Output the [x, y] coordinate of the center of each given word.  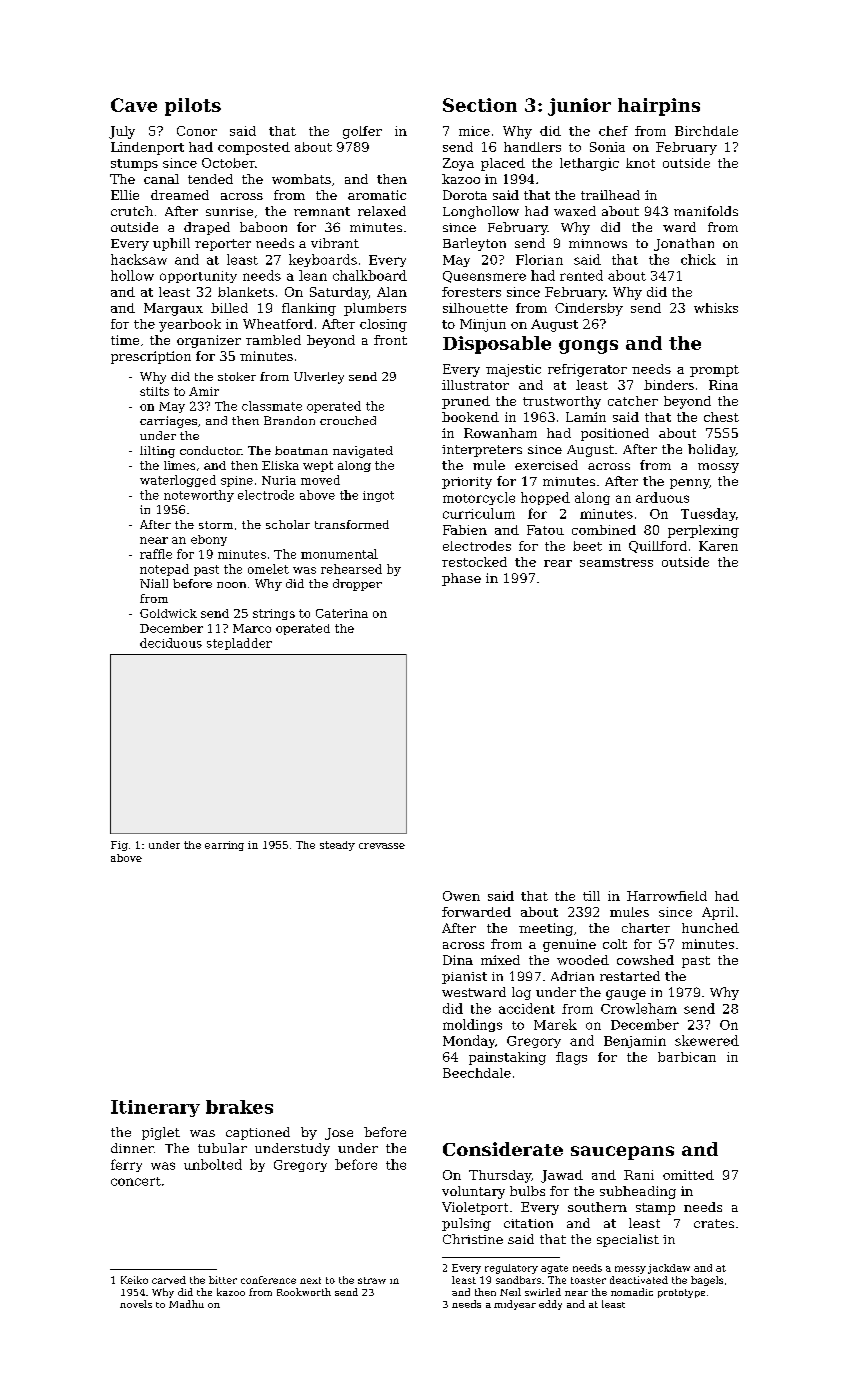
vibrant [335, 243]
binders [669, 385]
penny [689, 484]
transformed [352, 524]
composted [254, 148]
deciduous [171, 643]
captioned [258, 1133]
